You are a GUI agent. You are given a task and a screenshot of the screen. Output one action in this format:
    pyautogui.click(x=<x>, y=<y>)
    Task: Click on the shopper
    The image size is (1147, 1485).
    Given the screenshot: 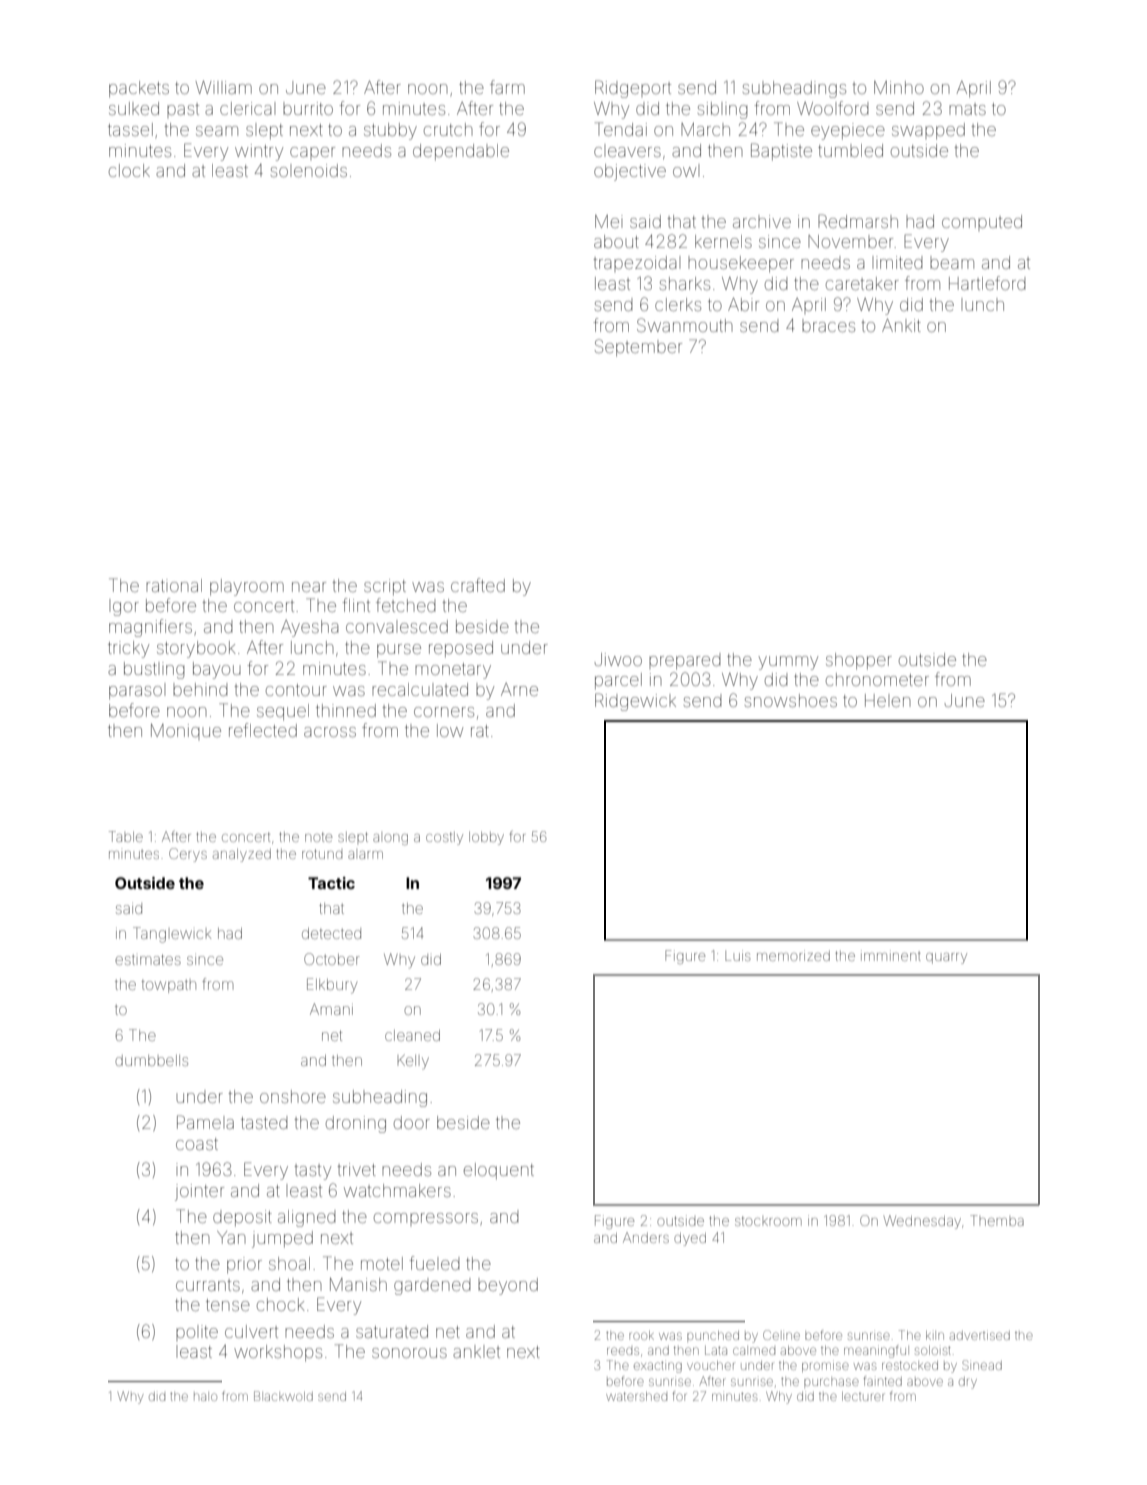 What is the action you would take?
    pyautogui.click(x=859, y=661)
